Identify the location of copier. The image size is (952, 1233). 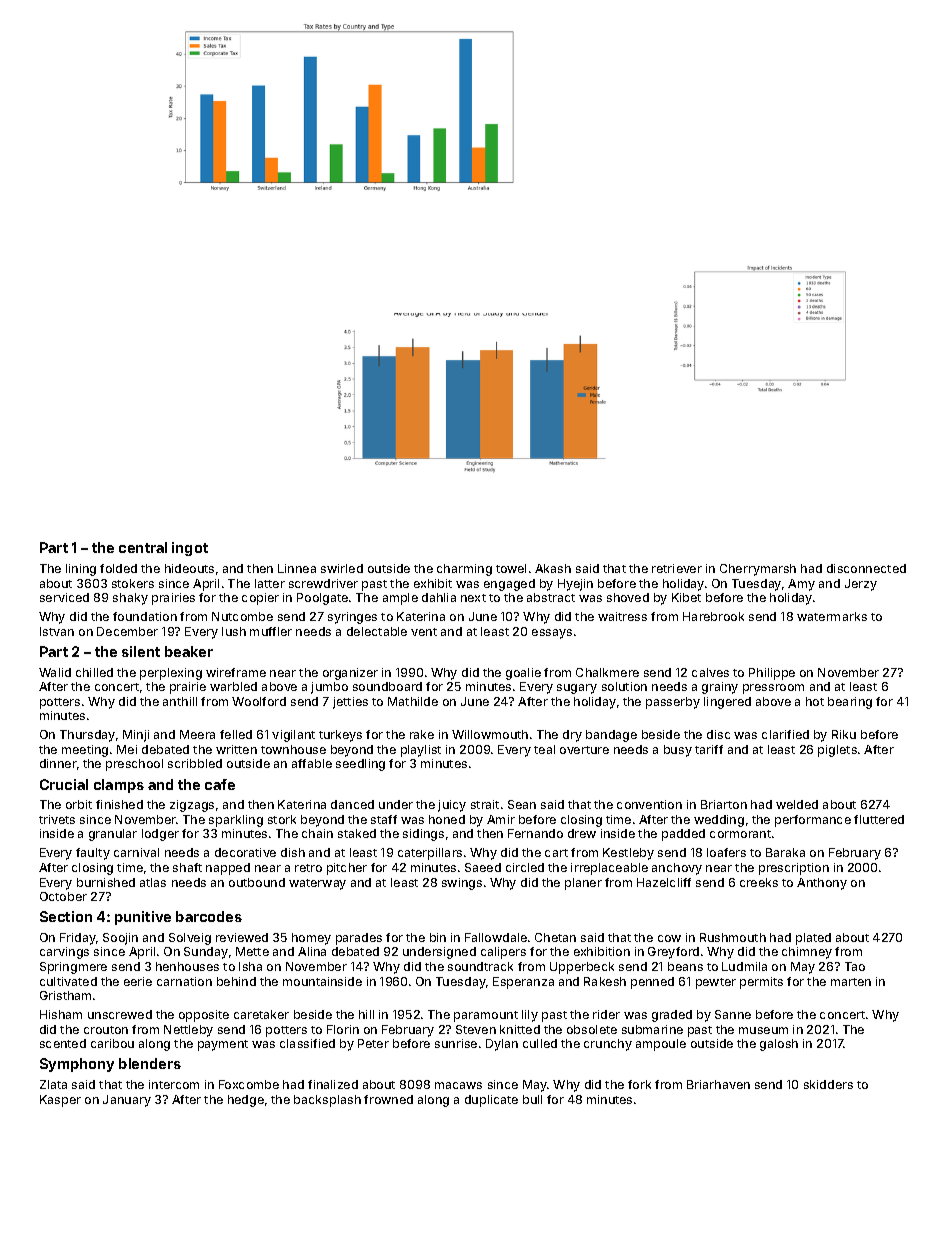
(260, 599).
